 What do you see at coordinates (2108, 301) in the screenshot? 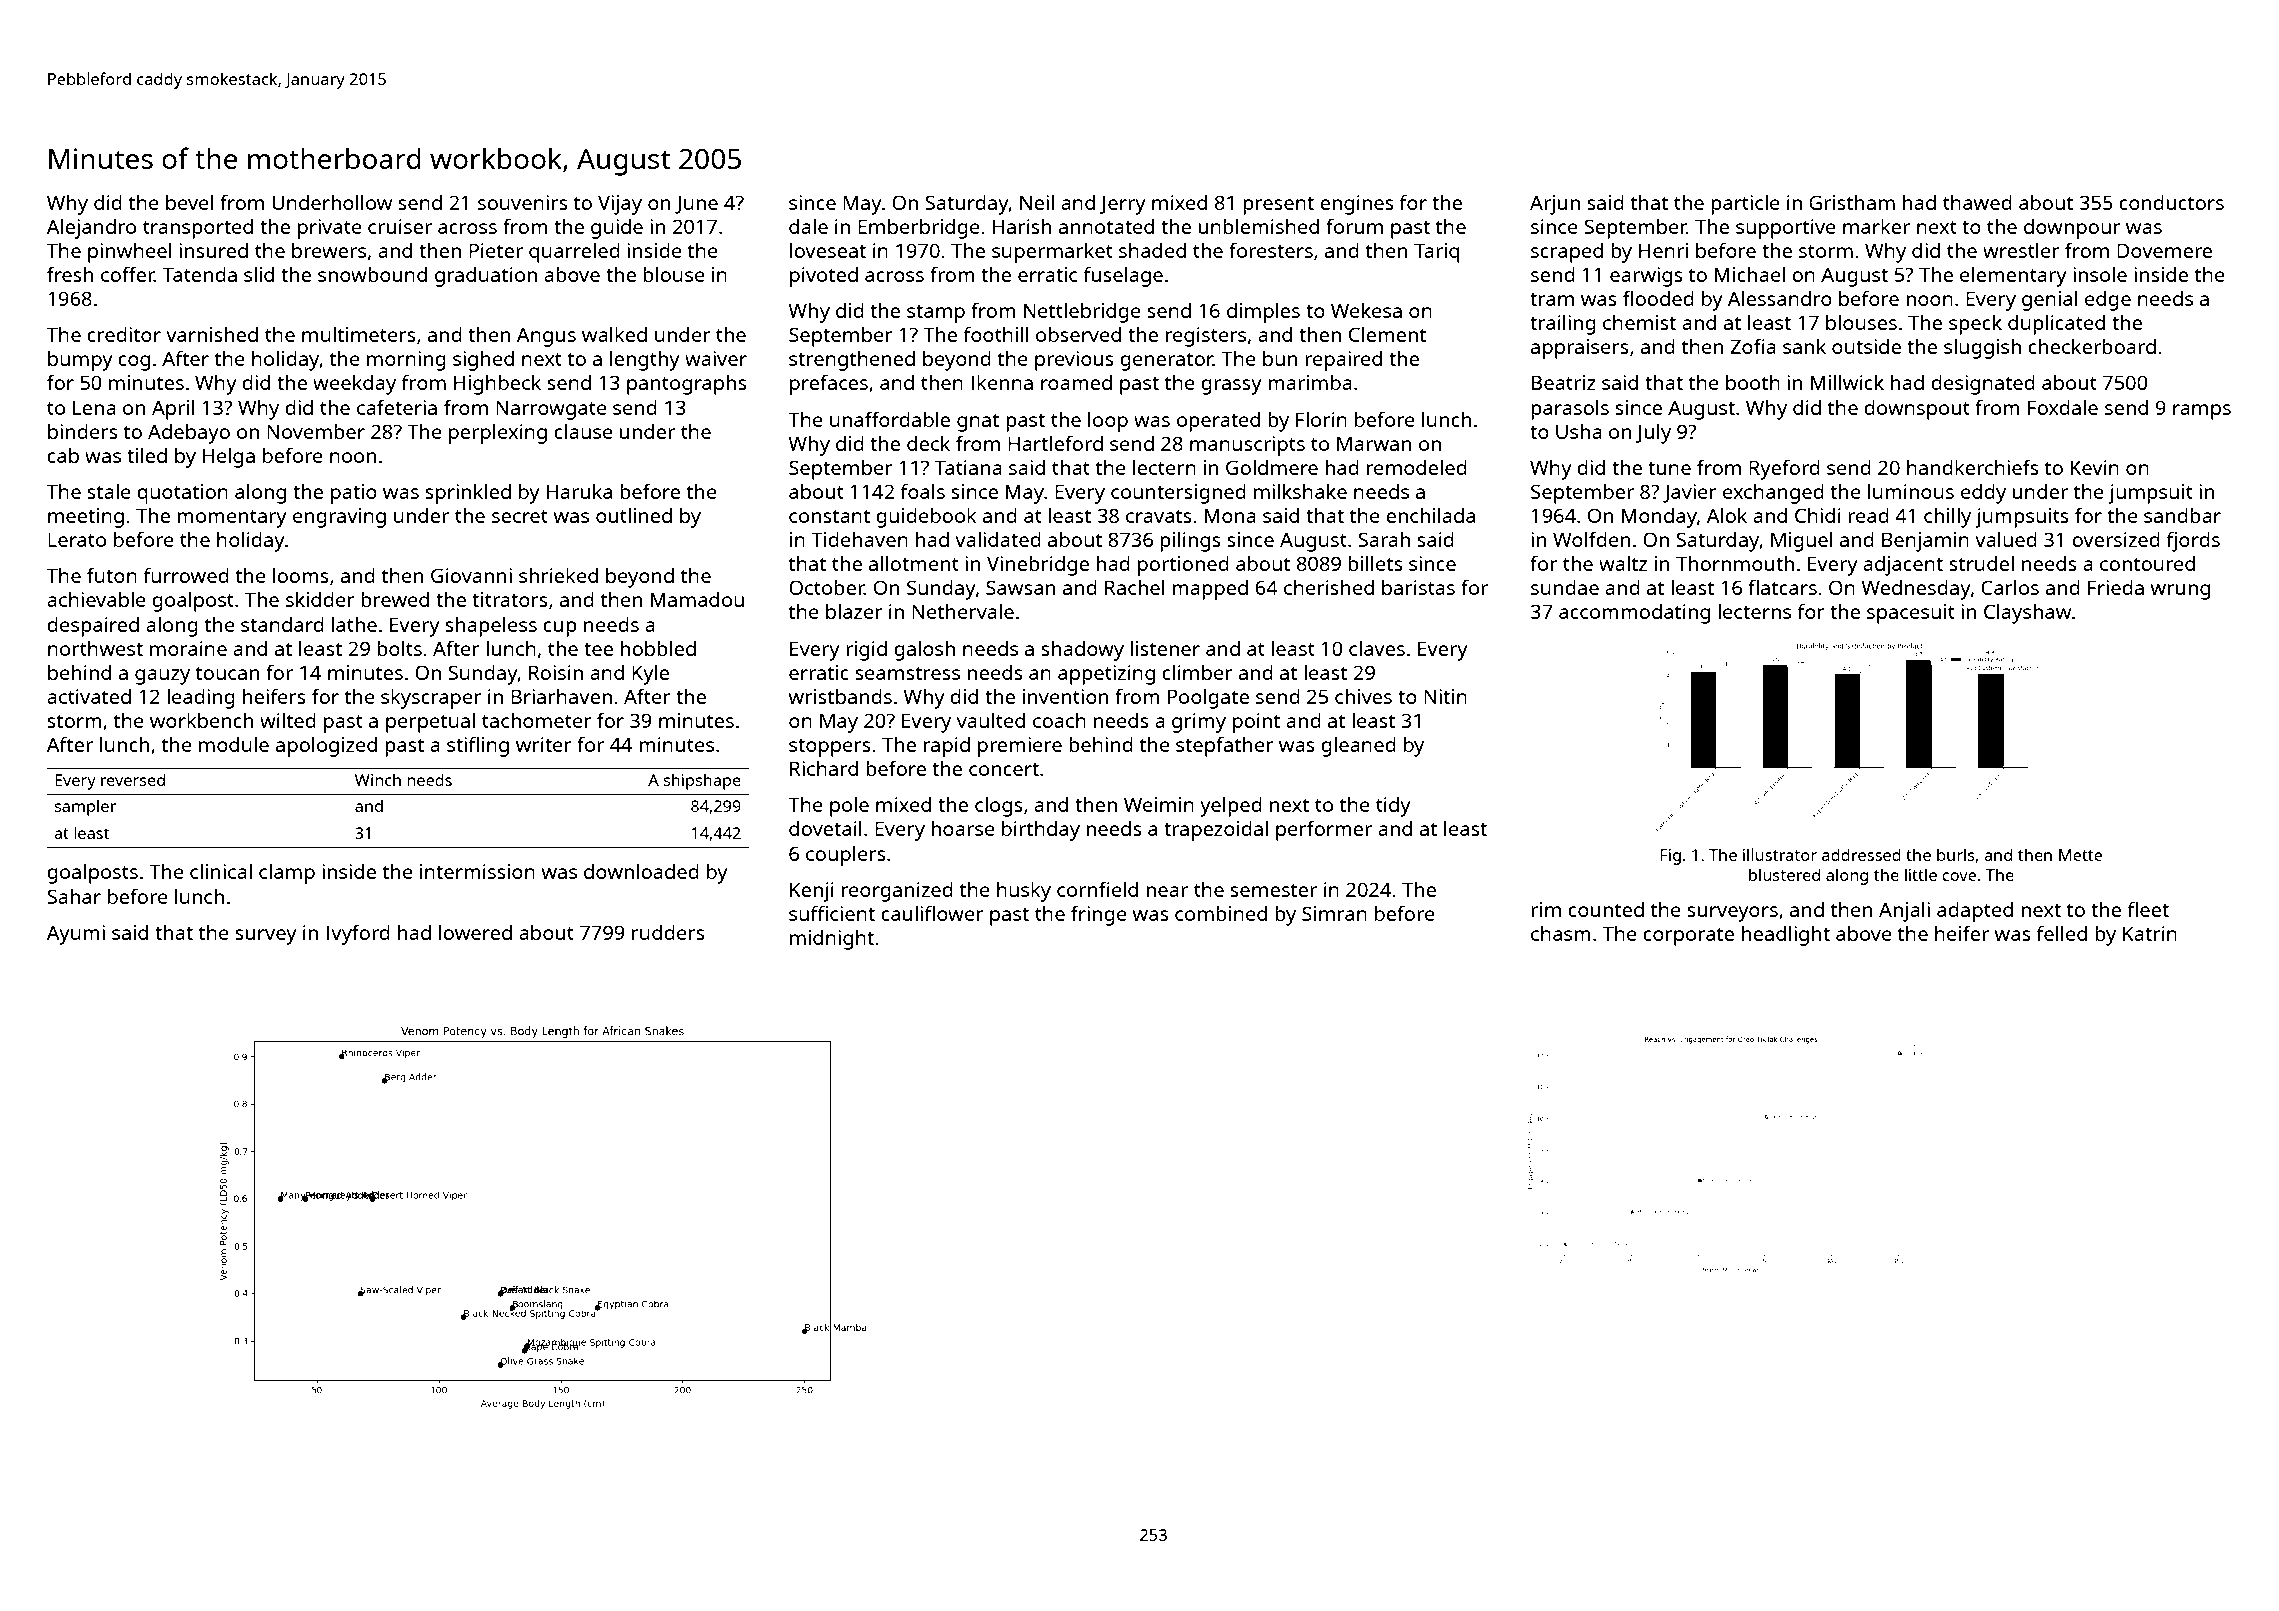
I see `edge` at bounding box center [2108, 301].
